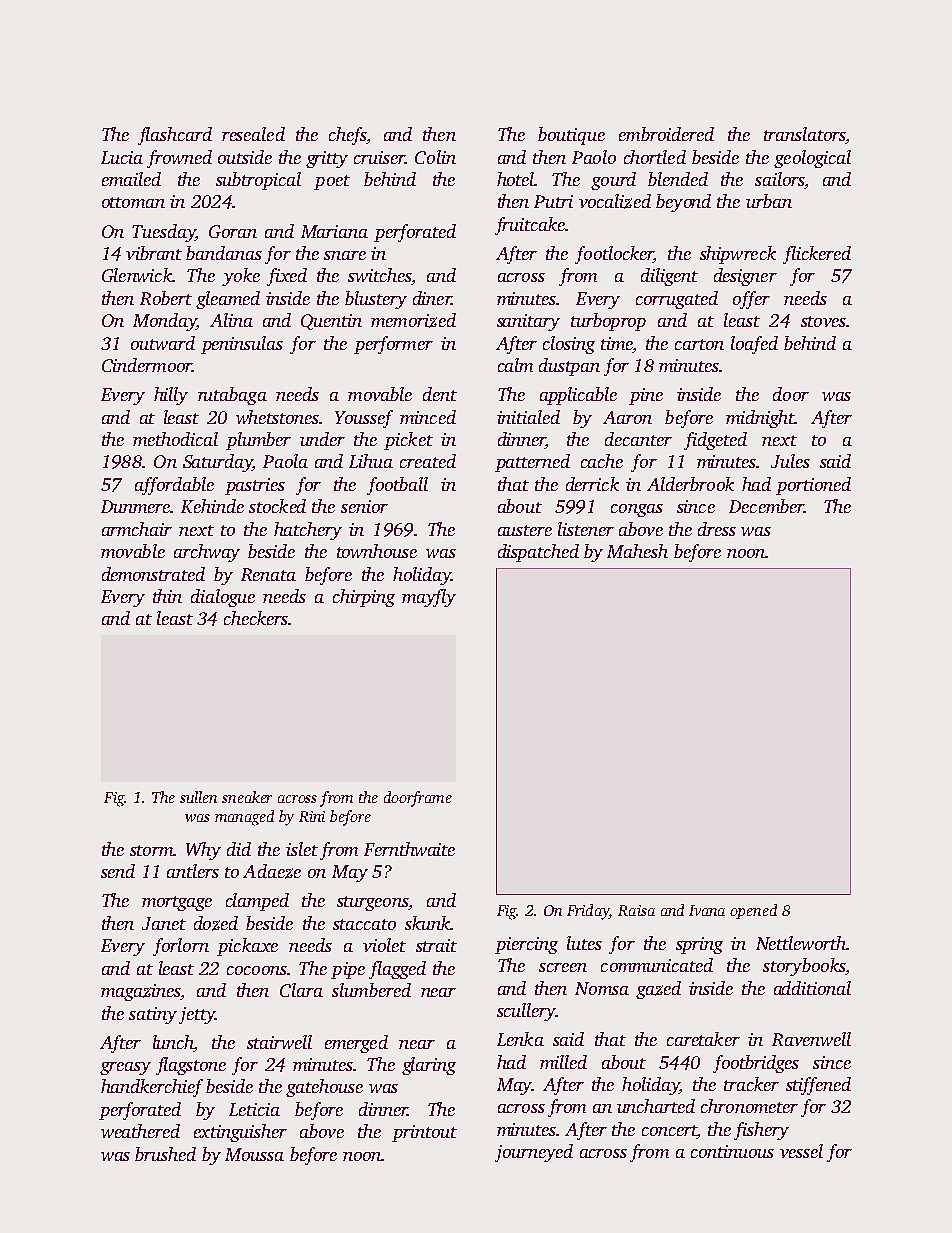  I want to click on brushed, so click(165, 1154).
